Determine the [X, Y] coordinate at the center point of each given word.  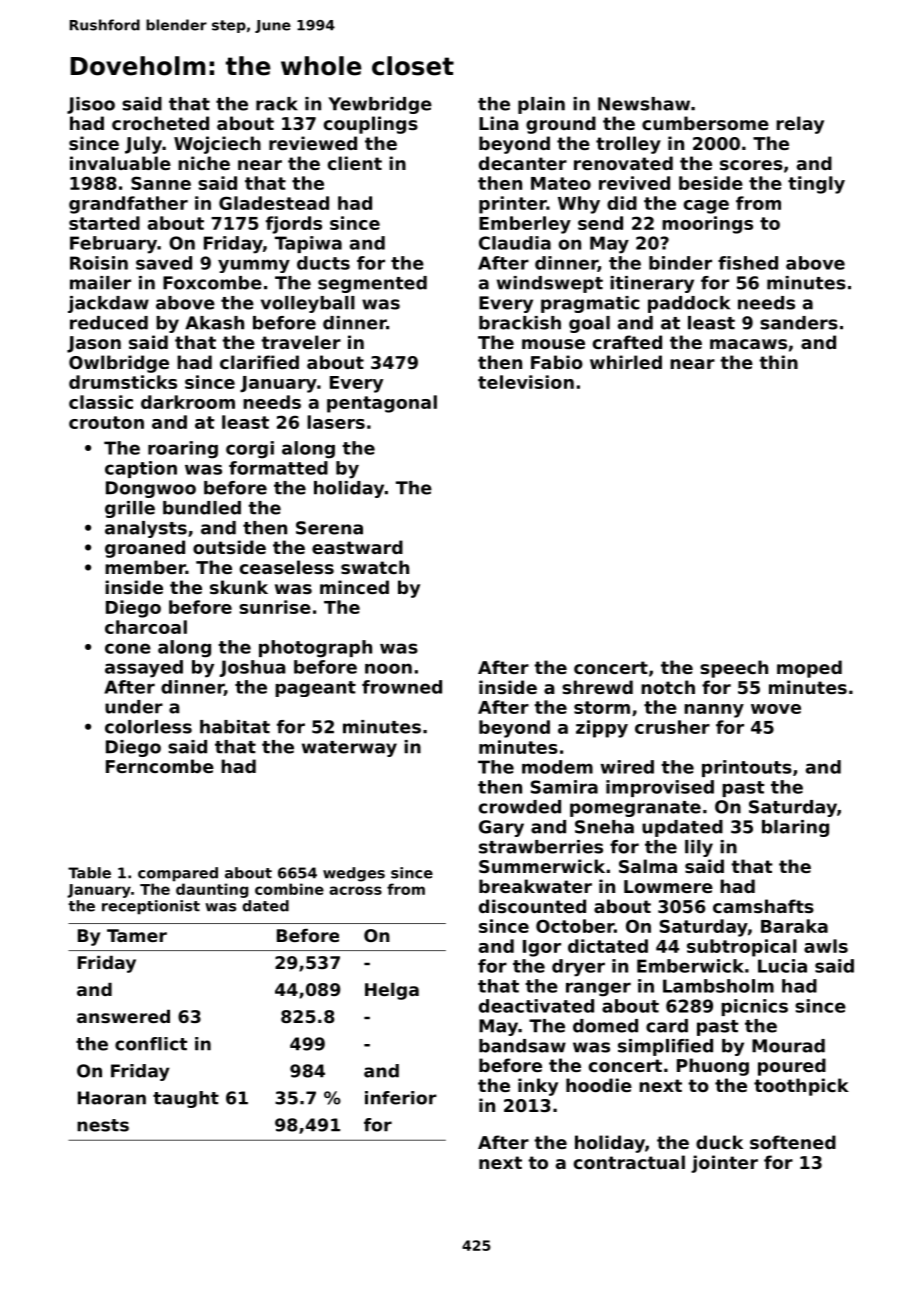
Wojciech [217, 145]
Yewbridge [380, 105]
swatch [375, 567]
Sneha [604, 827]
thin [778, 362]
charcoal [146, 627]
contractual [629, 1162]
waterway [349, 749]
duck [719, 1142]
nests [103, 1125]
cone [128, 648]
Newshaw [644, 104]
